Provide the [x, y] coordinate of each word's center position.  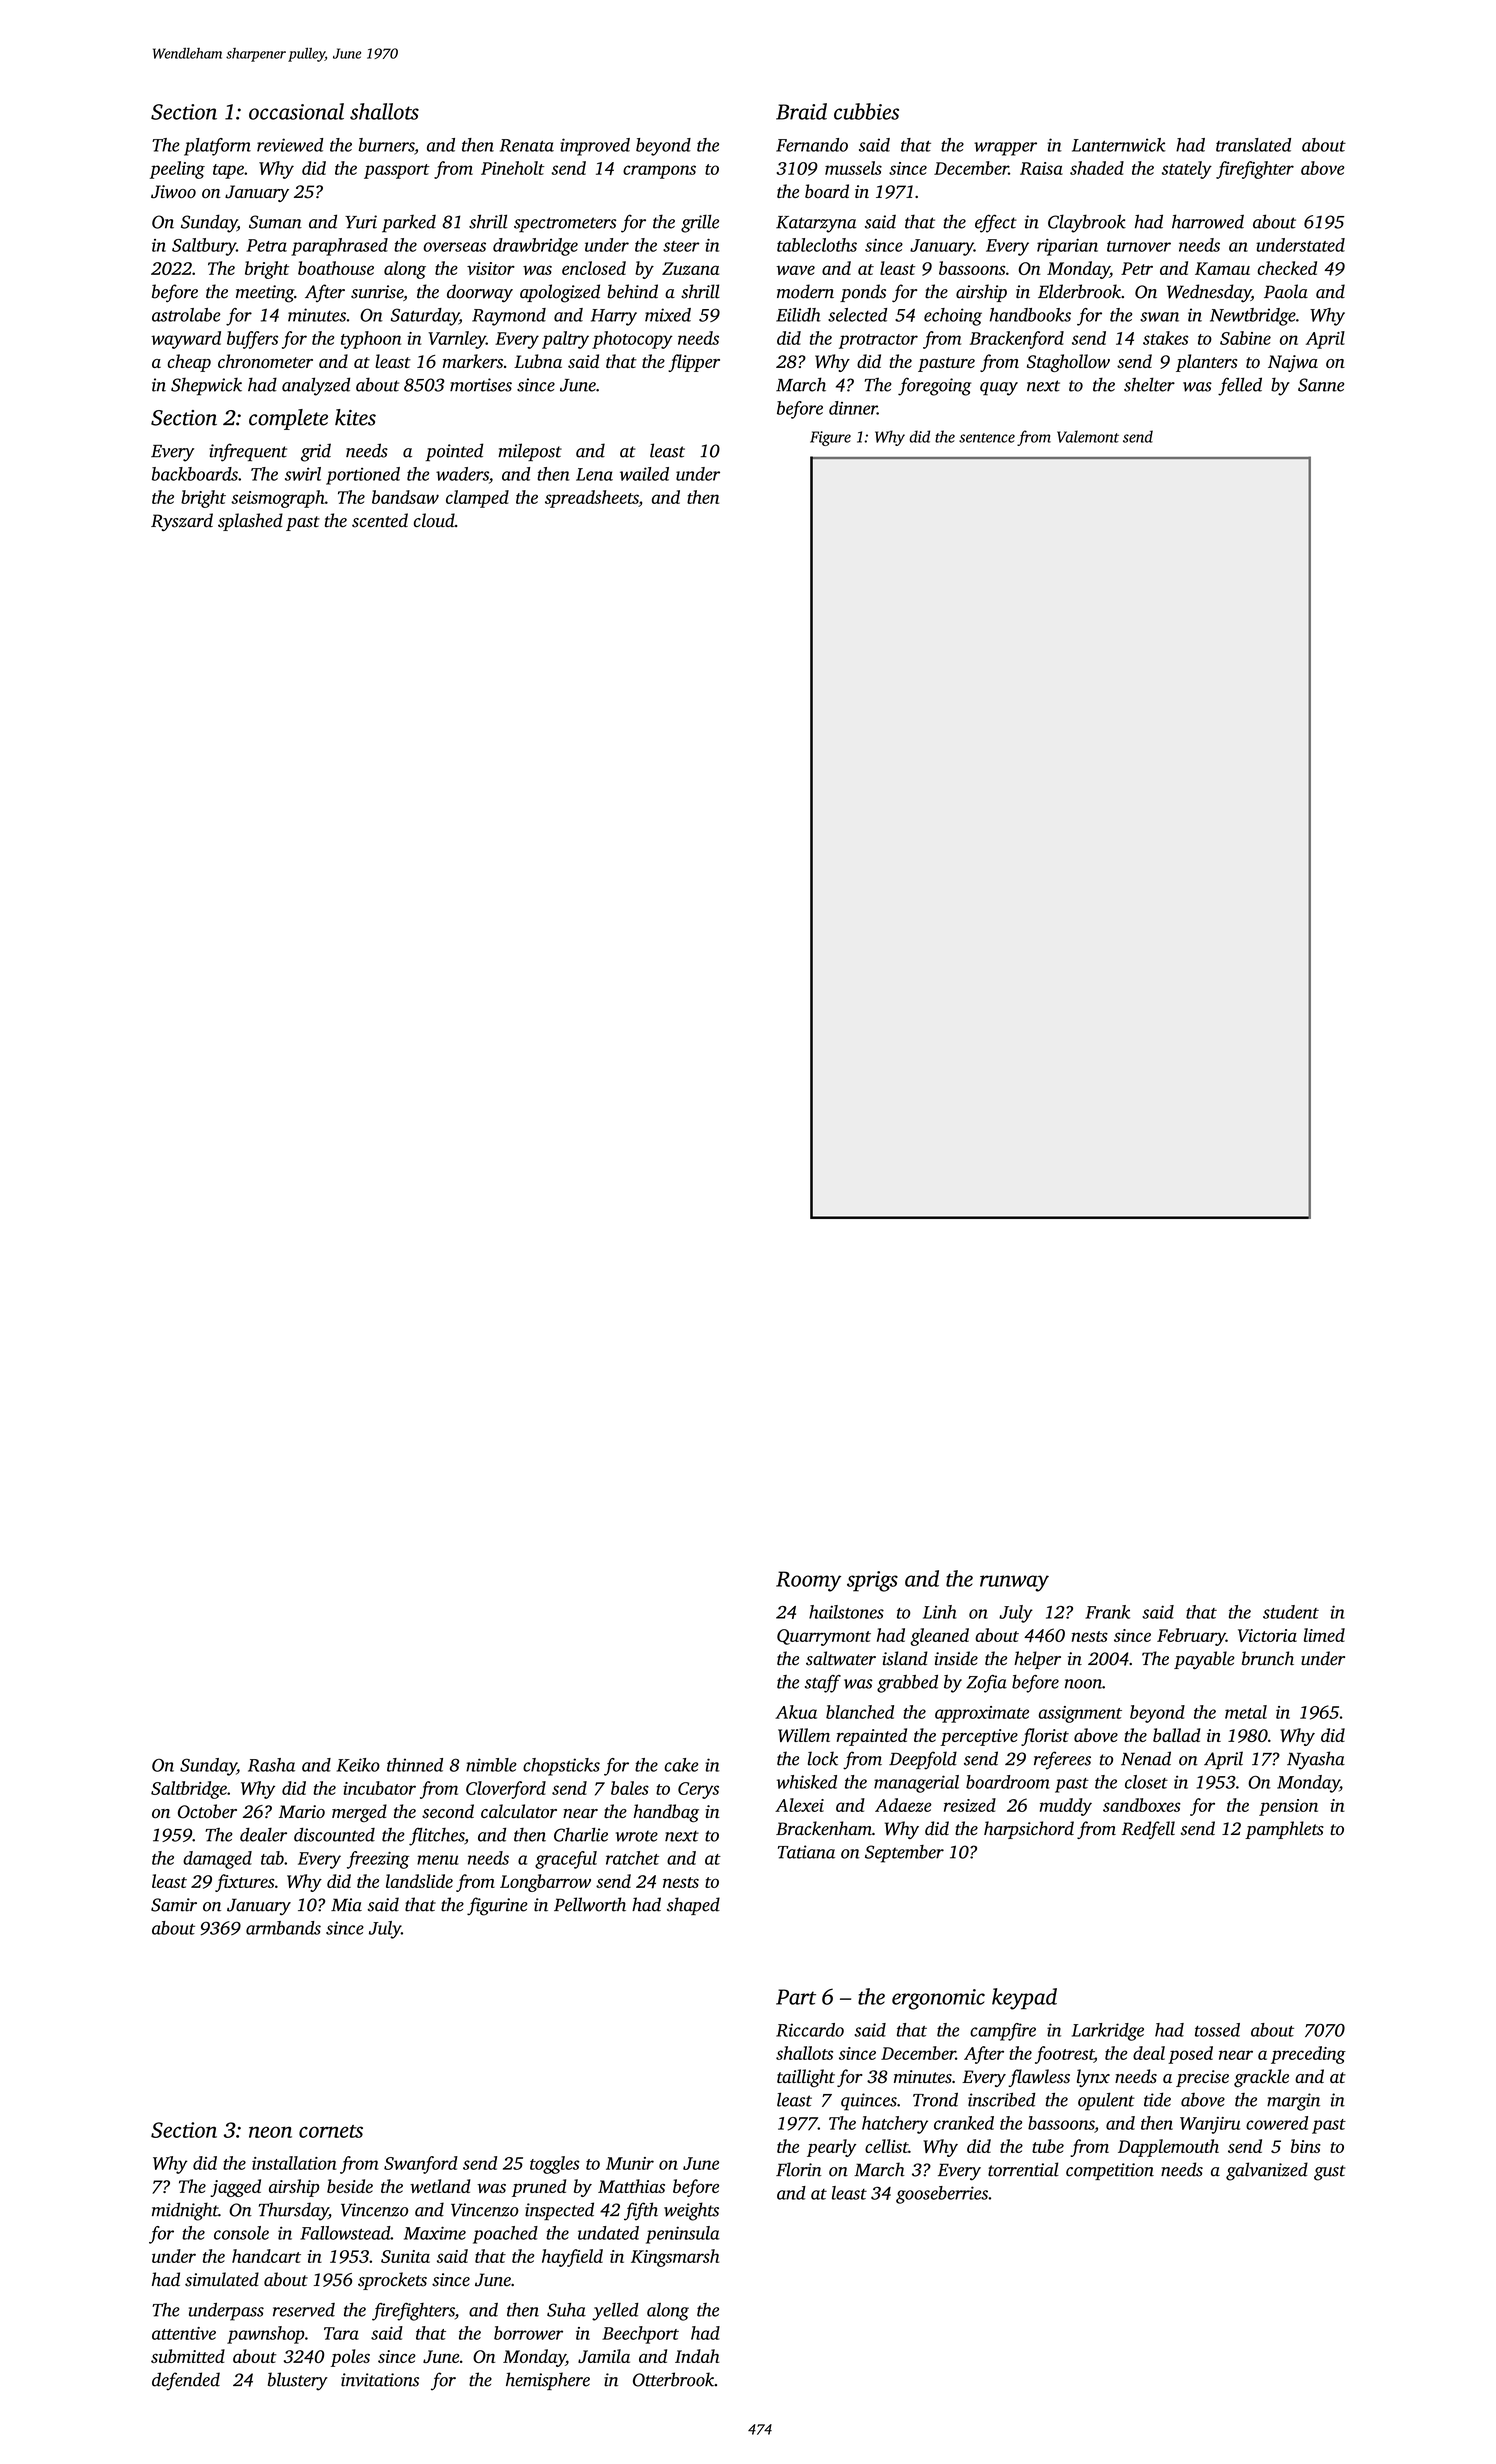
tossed [1217, 2030]
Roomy [808, 1581]
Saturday [425, 317]
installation [294, 2163]
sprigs [872, 1581]
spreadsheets [592, 499]
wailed [644, 474]
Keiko [358, 1765]
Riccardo [810, 2030]
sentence [987, 438]
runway [1014, 1583]
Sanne [1321, 385]
